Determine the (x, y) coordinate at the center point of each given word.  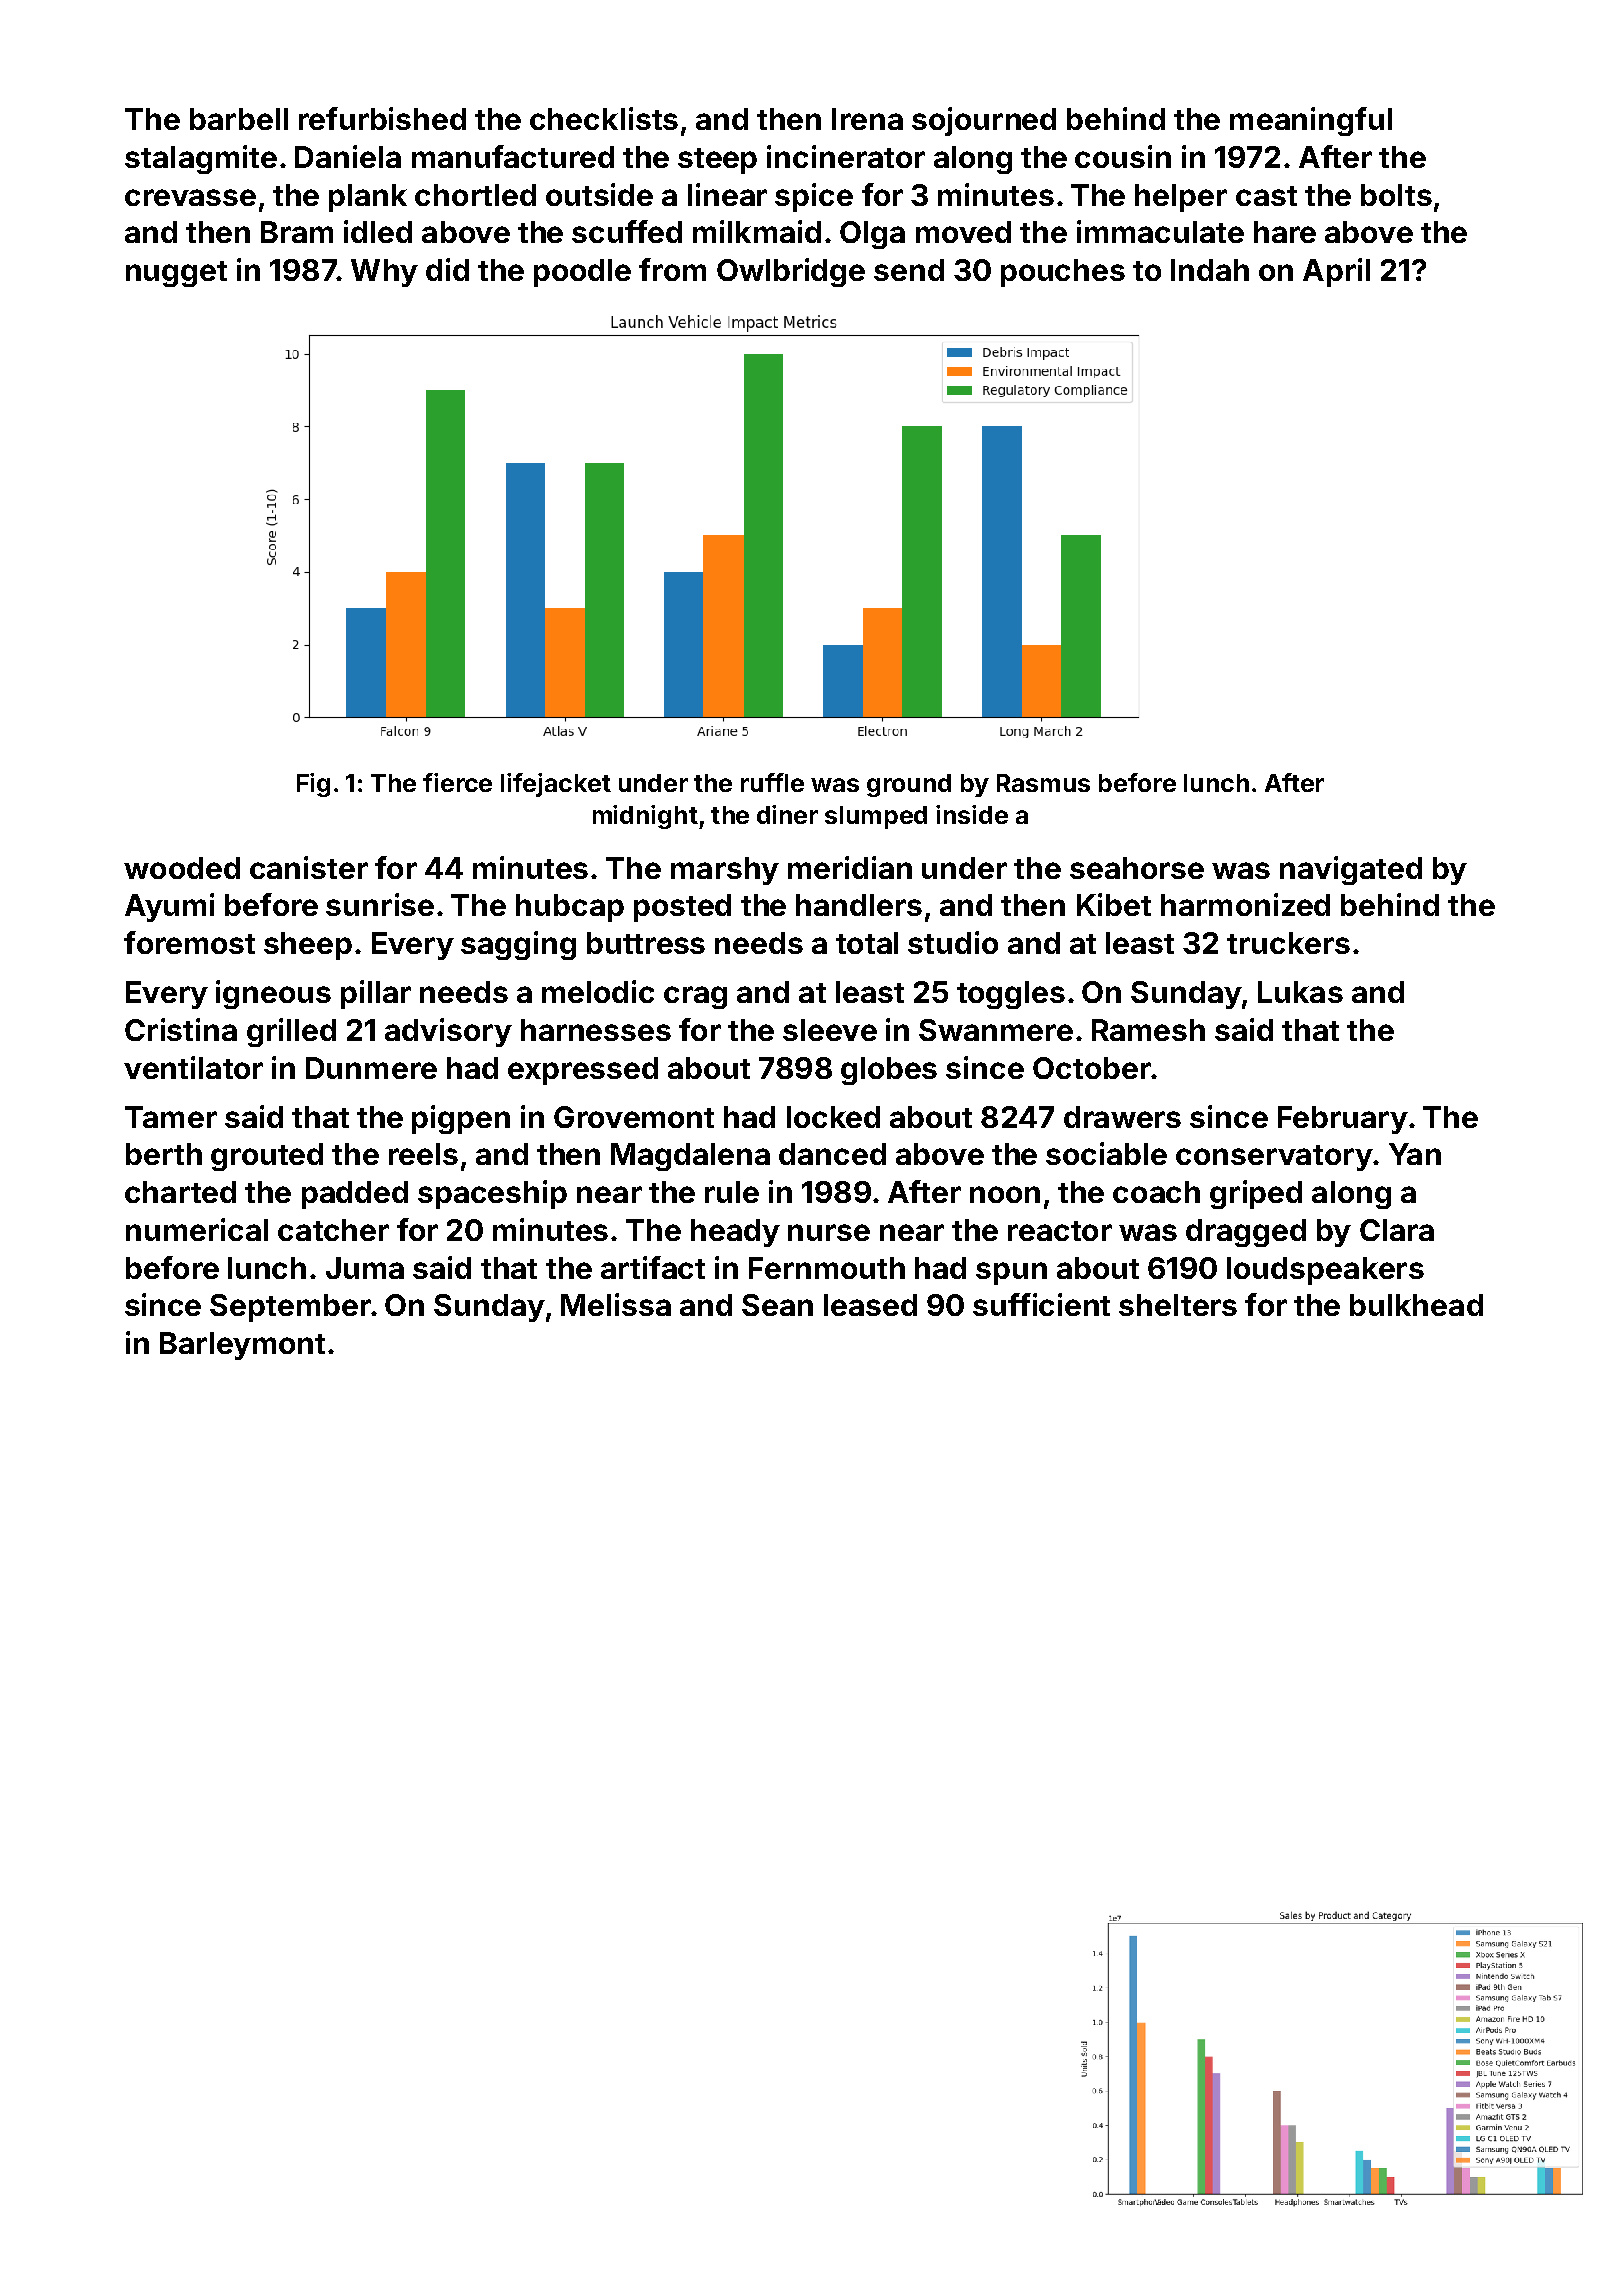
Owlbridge (791, 272)
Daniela (348, 156)
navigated (1351, 870)
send (909, 270)
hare (1285, 232)
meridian (850, 867)
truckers (1288, 943)
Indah (1210, 270)
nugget (176, 274)
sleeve (830, 1030)
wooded (182, 868)
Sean (777, 1305)
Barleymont (242, 1346)
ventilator (193, 1067)
